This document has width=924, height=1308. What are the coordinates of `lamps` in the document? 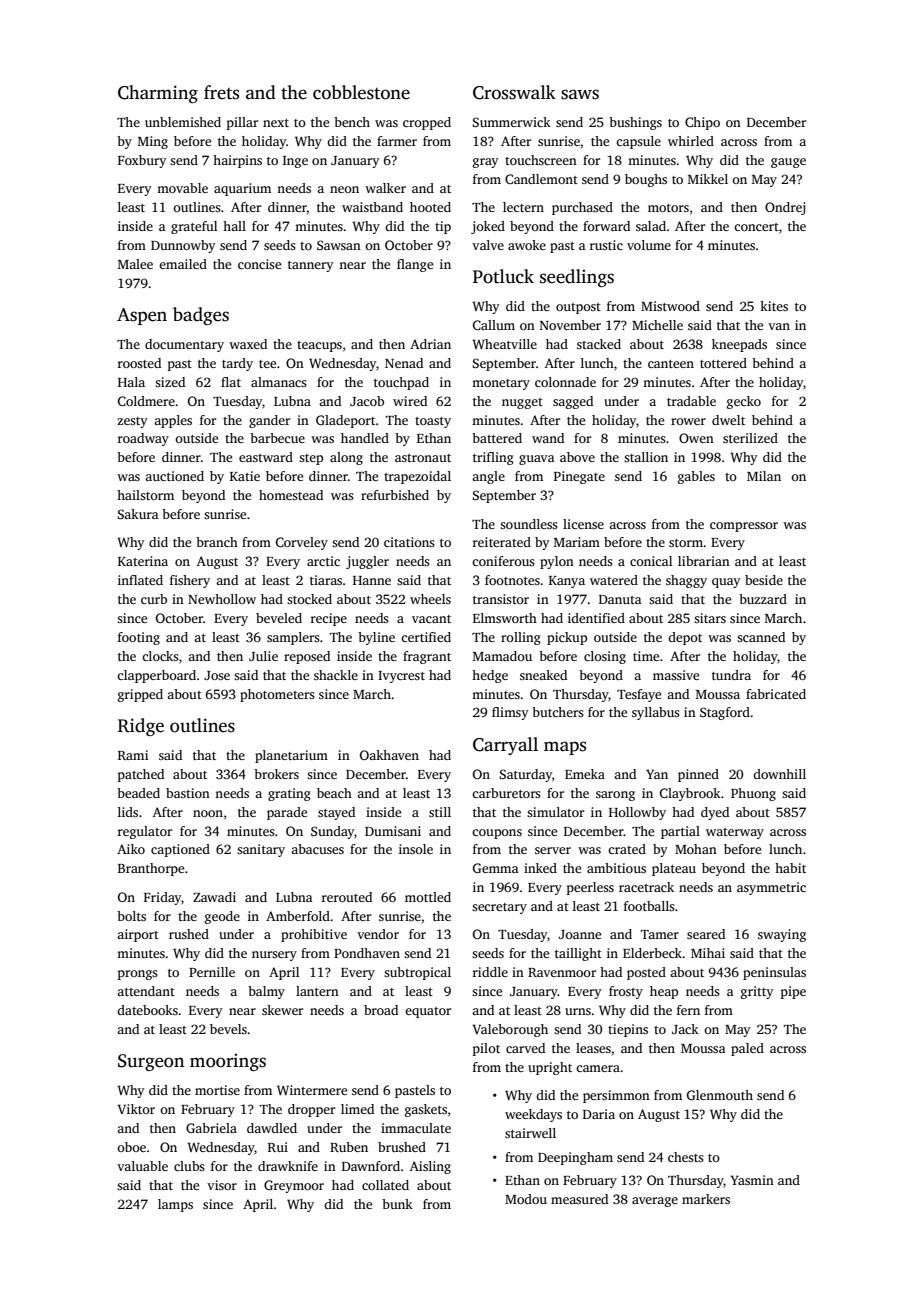 It's located at (175, 1205).
